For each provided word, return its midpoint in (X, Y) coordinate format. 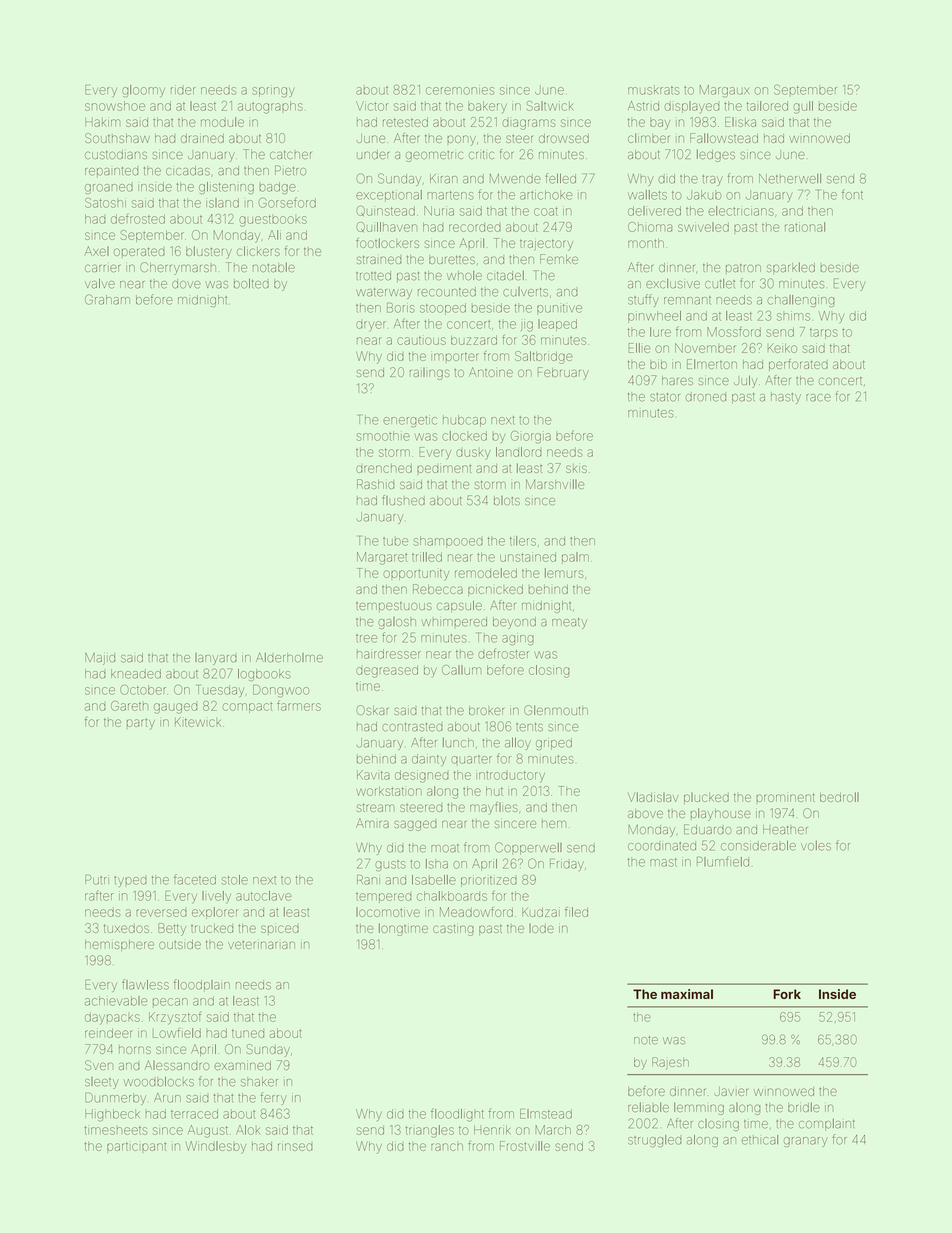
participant (136, 1148)
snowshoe (115, 106)
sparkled (791, 268)
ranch (447, 1146)
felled (561, 178)
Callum (461, 670)
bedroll (839, 797)
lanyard (216, 659)
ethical (760, 1140)
